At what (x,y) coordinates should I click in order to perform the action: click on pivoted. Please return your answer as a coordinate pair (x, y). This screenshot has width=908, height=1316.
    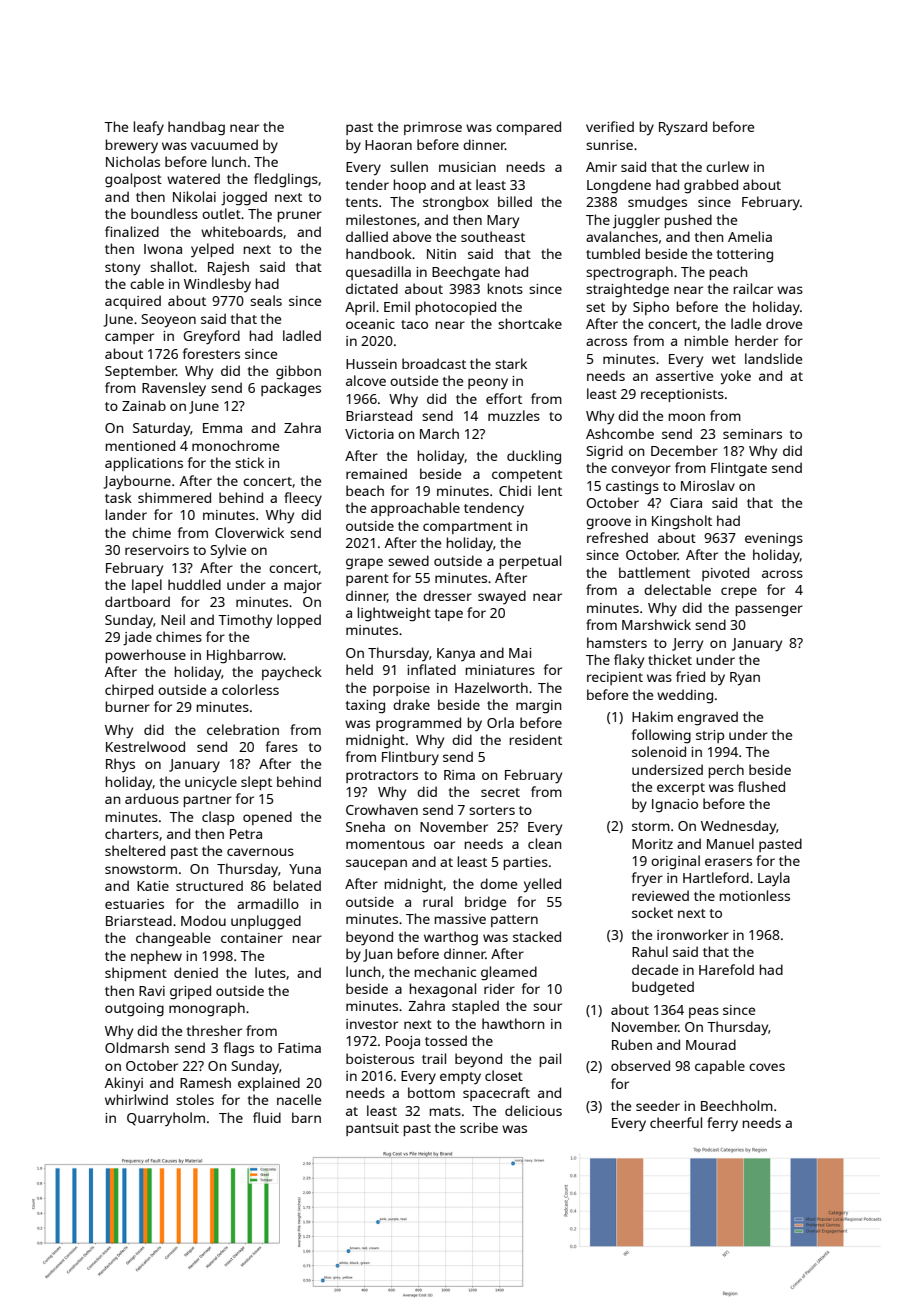
    Looking at the image, I should click on (725, 574).
